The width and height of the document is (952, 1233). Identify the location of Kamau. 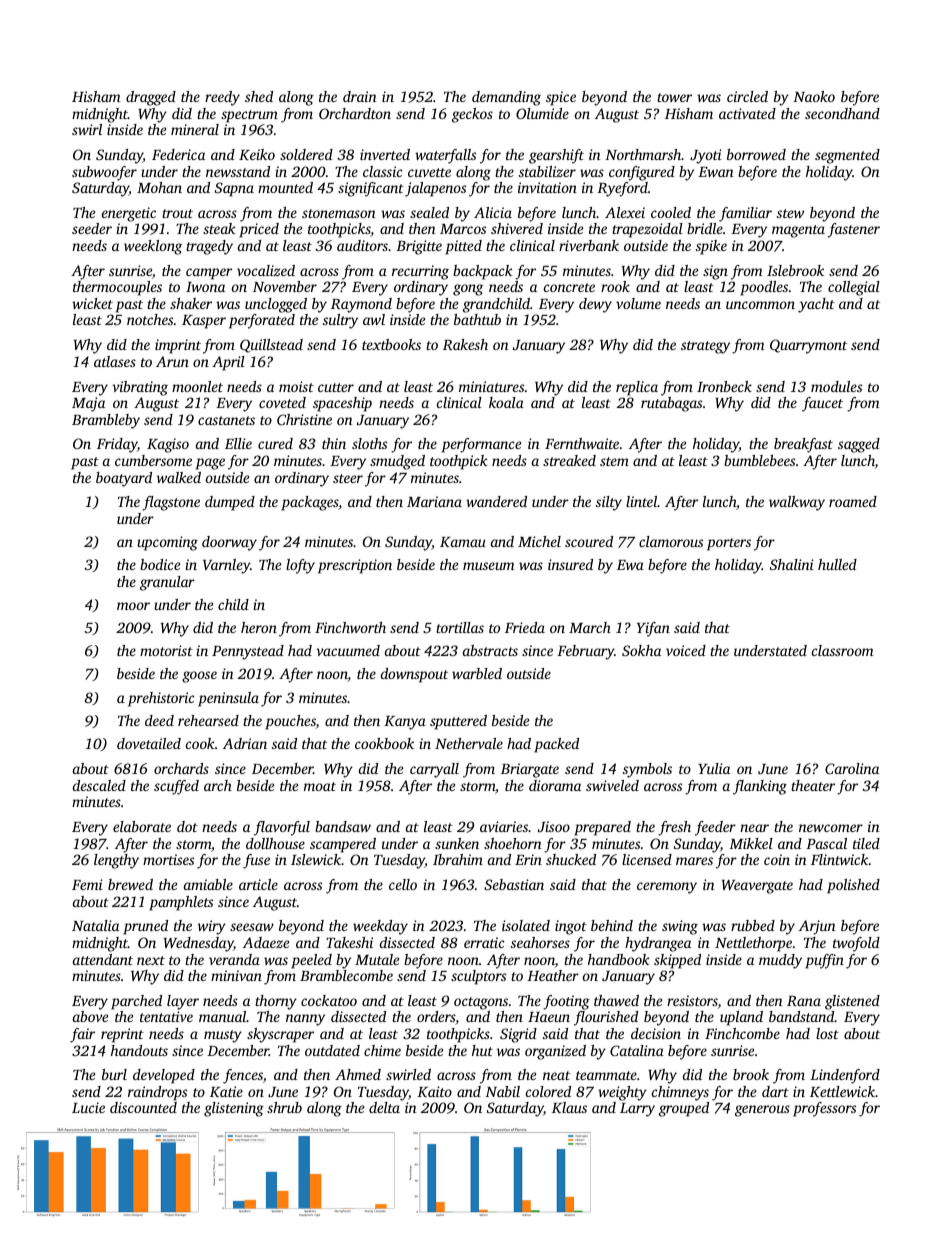
(463, 542).
